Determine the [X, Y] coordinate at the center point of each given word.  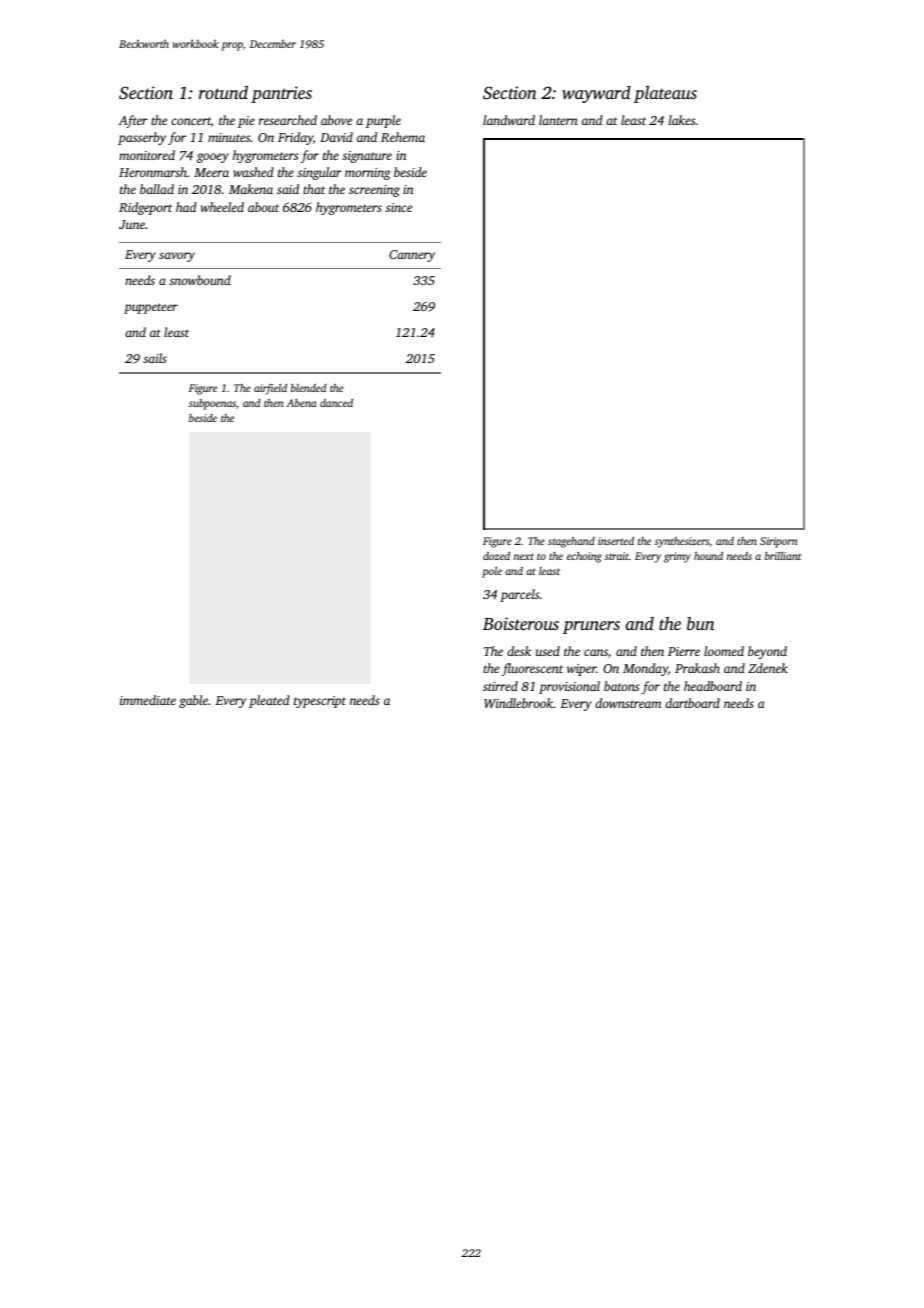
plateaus [665, 94]
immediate [148, 700]
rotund [223, 92]
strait [617, 556]
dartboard [692, 703]
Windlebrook [518, 703]
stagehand [571, 542]
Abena [301, 403]
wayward [596, 94]
